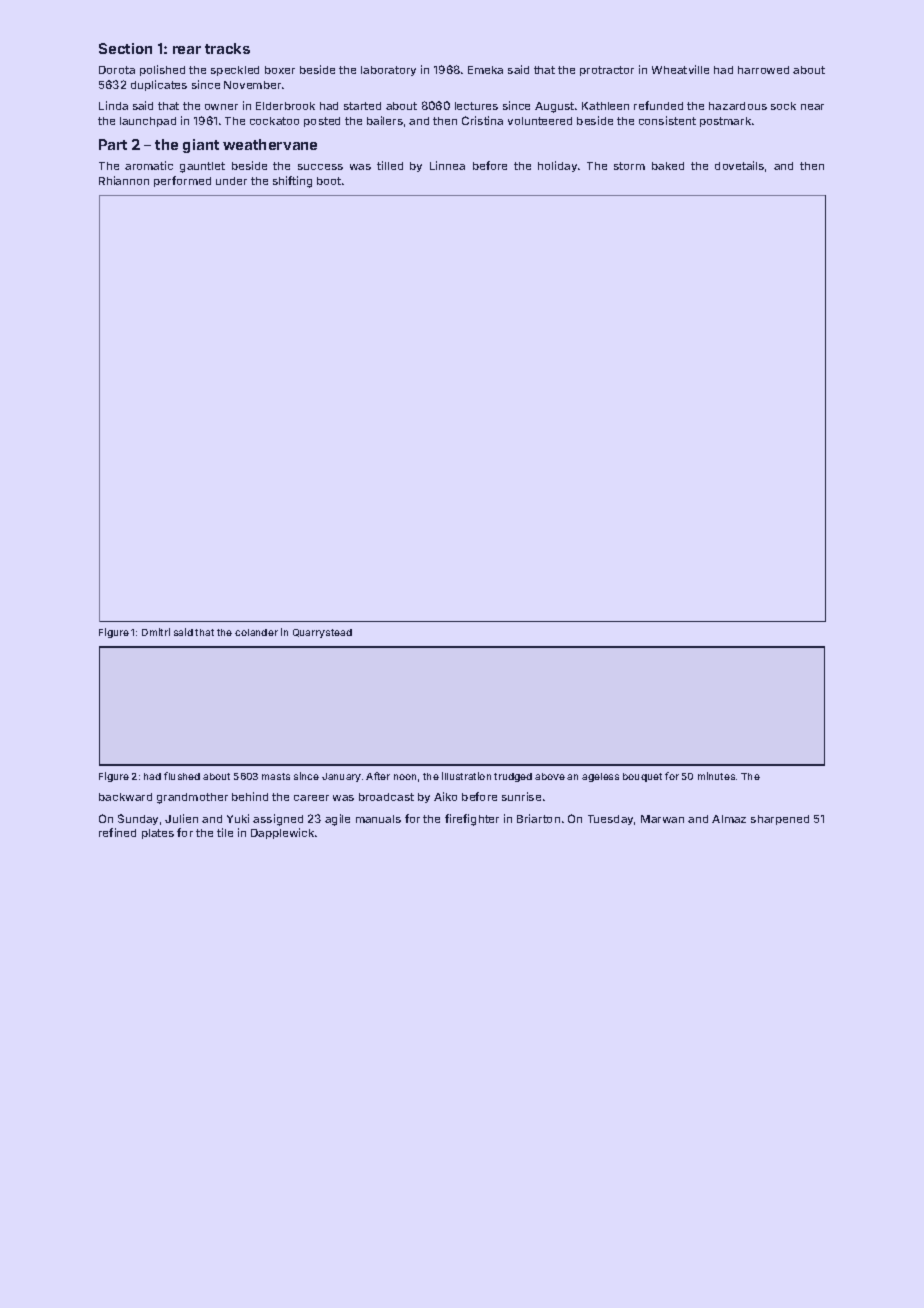 This page has height=1308, width=924. What do you see at coordinates (124, 180) in the page?
I see `Rhiannon` at bounding box center [124, 180].
